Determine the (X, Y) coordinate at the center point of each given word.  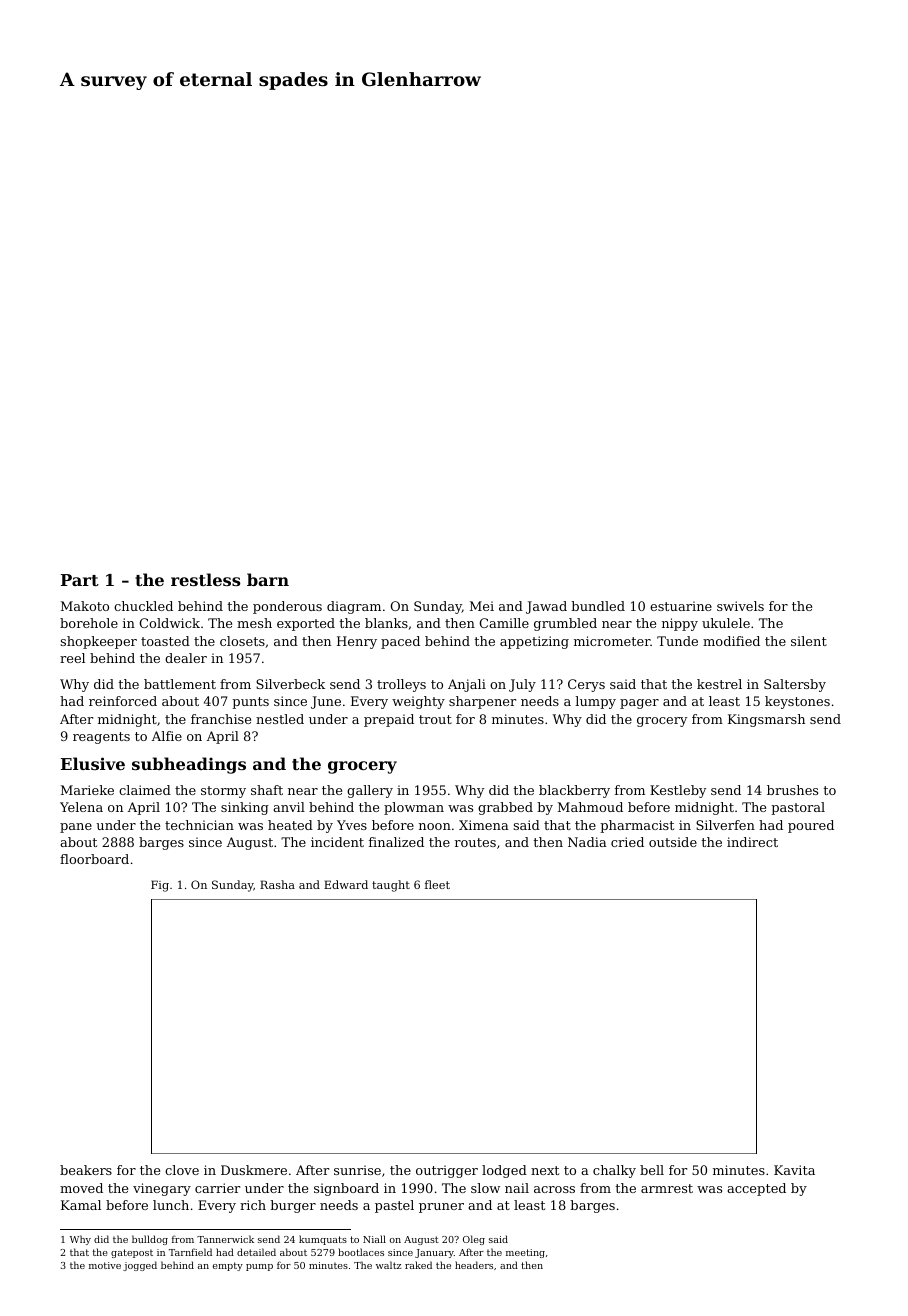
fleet (437, 884)
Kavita (794, 1170)
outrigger (447, 1171)
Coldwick (170, 623)
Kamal (81, 1205)
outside (673, 842)
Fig (160, 886)
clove (182, 1170)
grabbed (505, 808)
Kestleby (678, 791)
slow (485, 1188)
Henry (357, 642)
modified (731, 641)
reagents (101, 738)
